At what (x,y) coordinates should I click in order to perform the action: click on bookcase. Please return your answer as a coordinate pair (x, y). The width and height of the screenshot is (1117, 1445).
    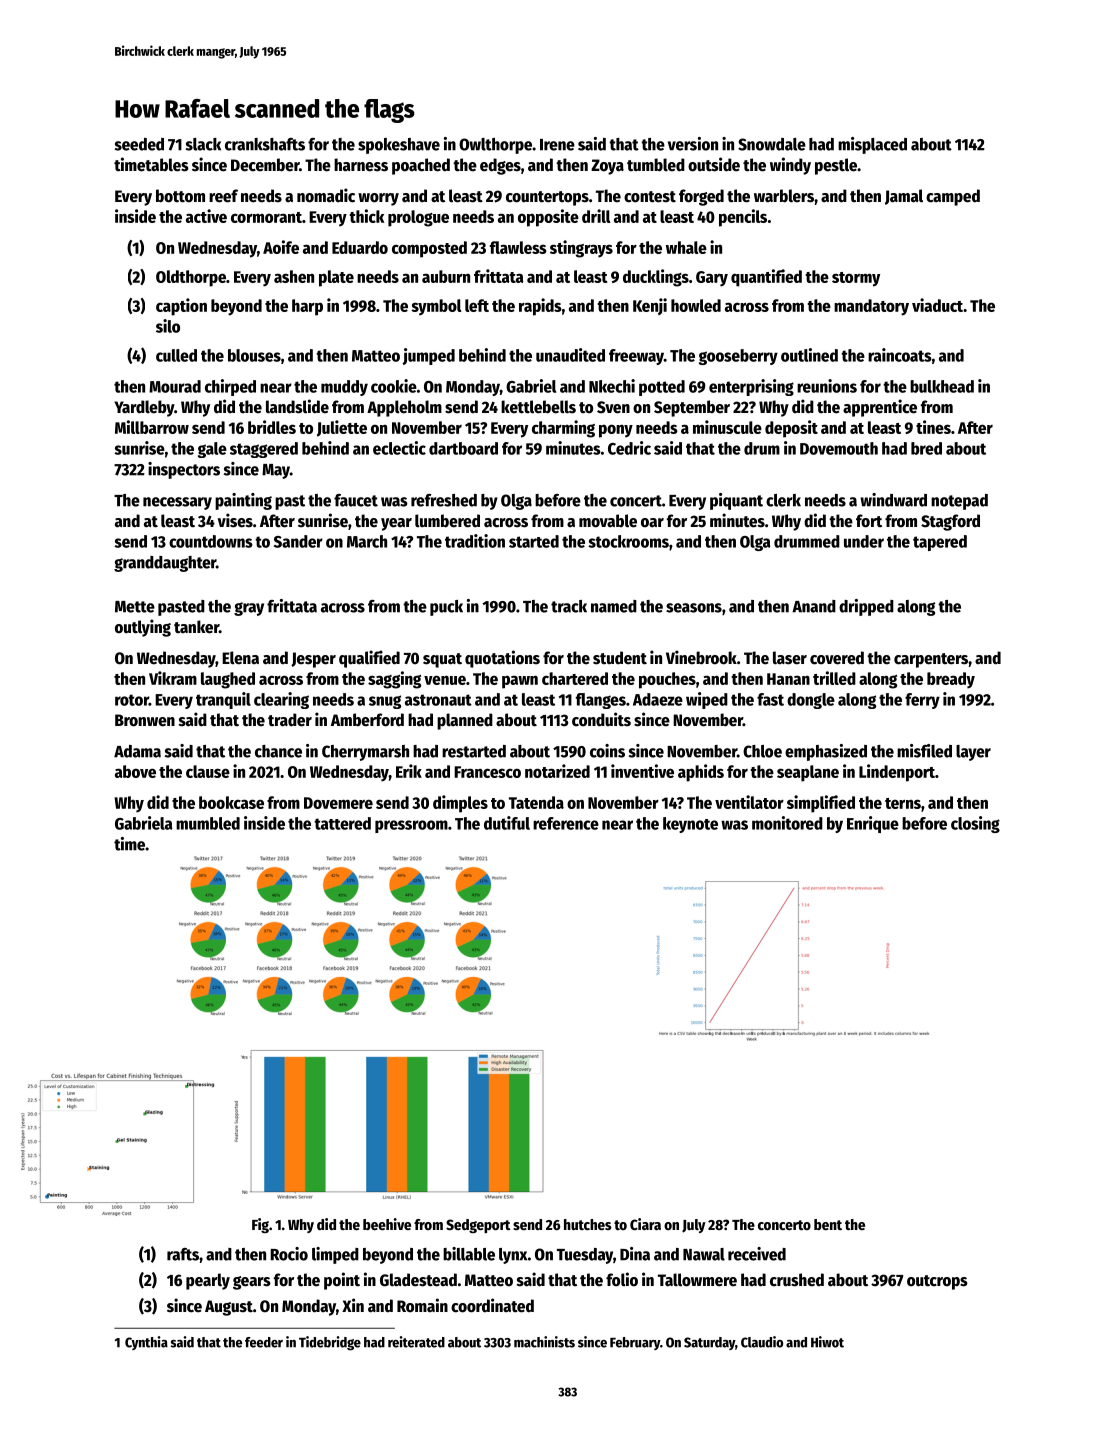
    Looking at the image, I should click on (231, 802).
